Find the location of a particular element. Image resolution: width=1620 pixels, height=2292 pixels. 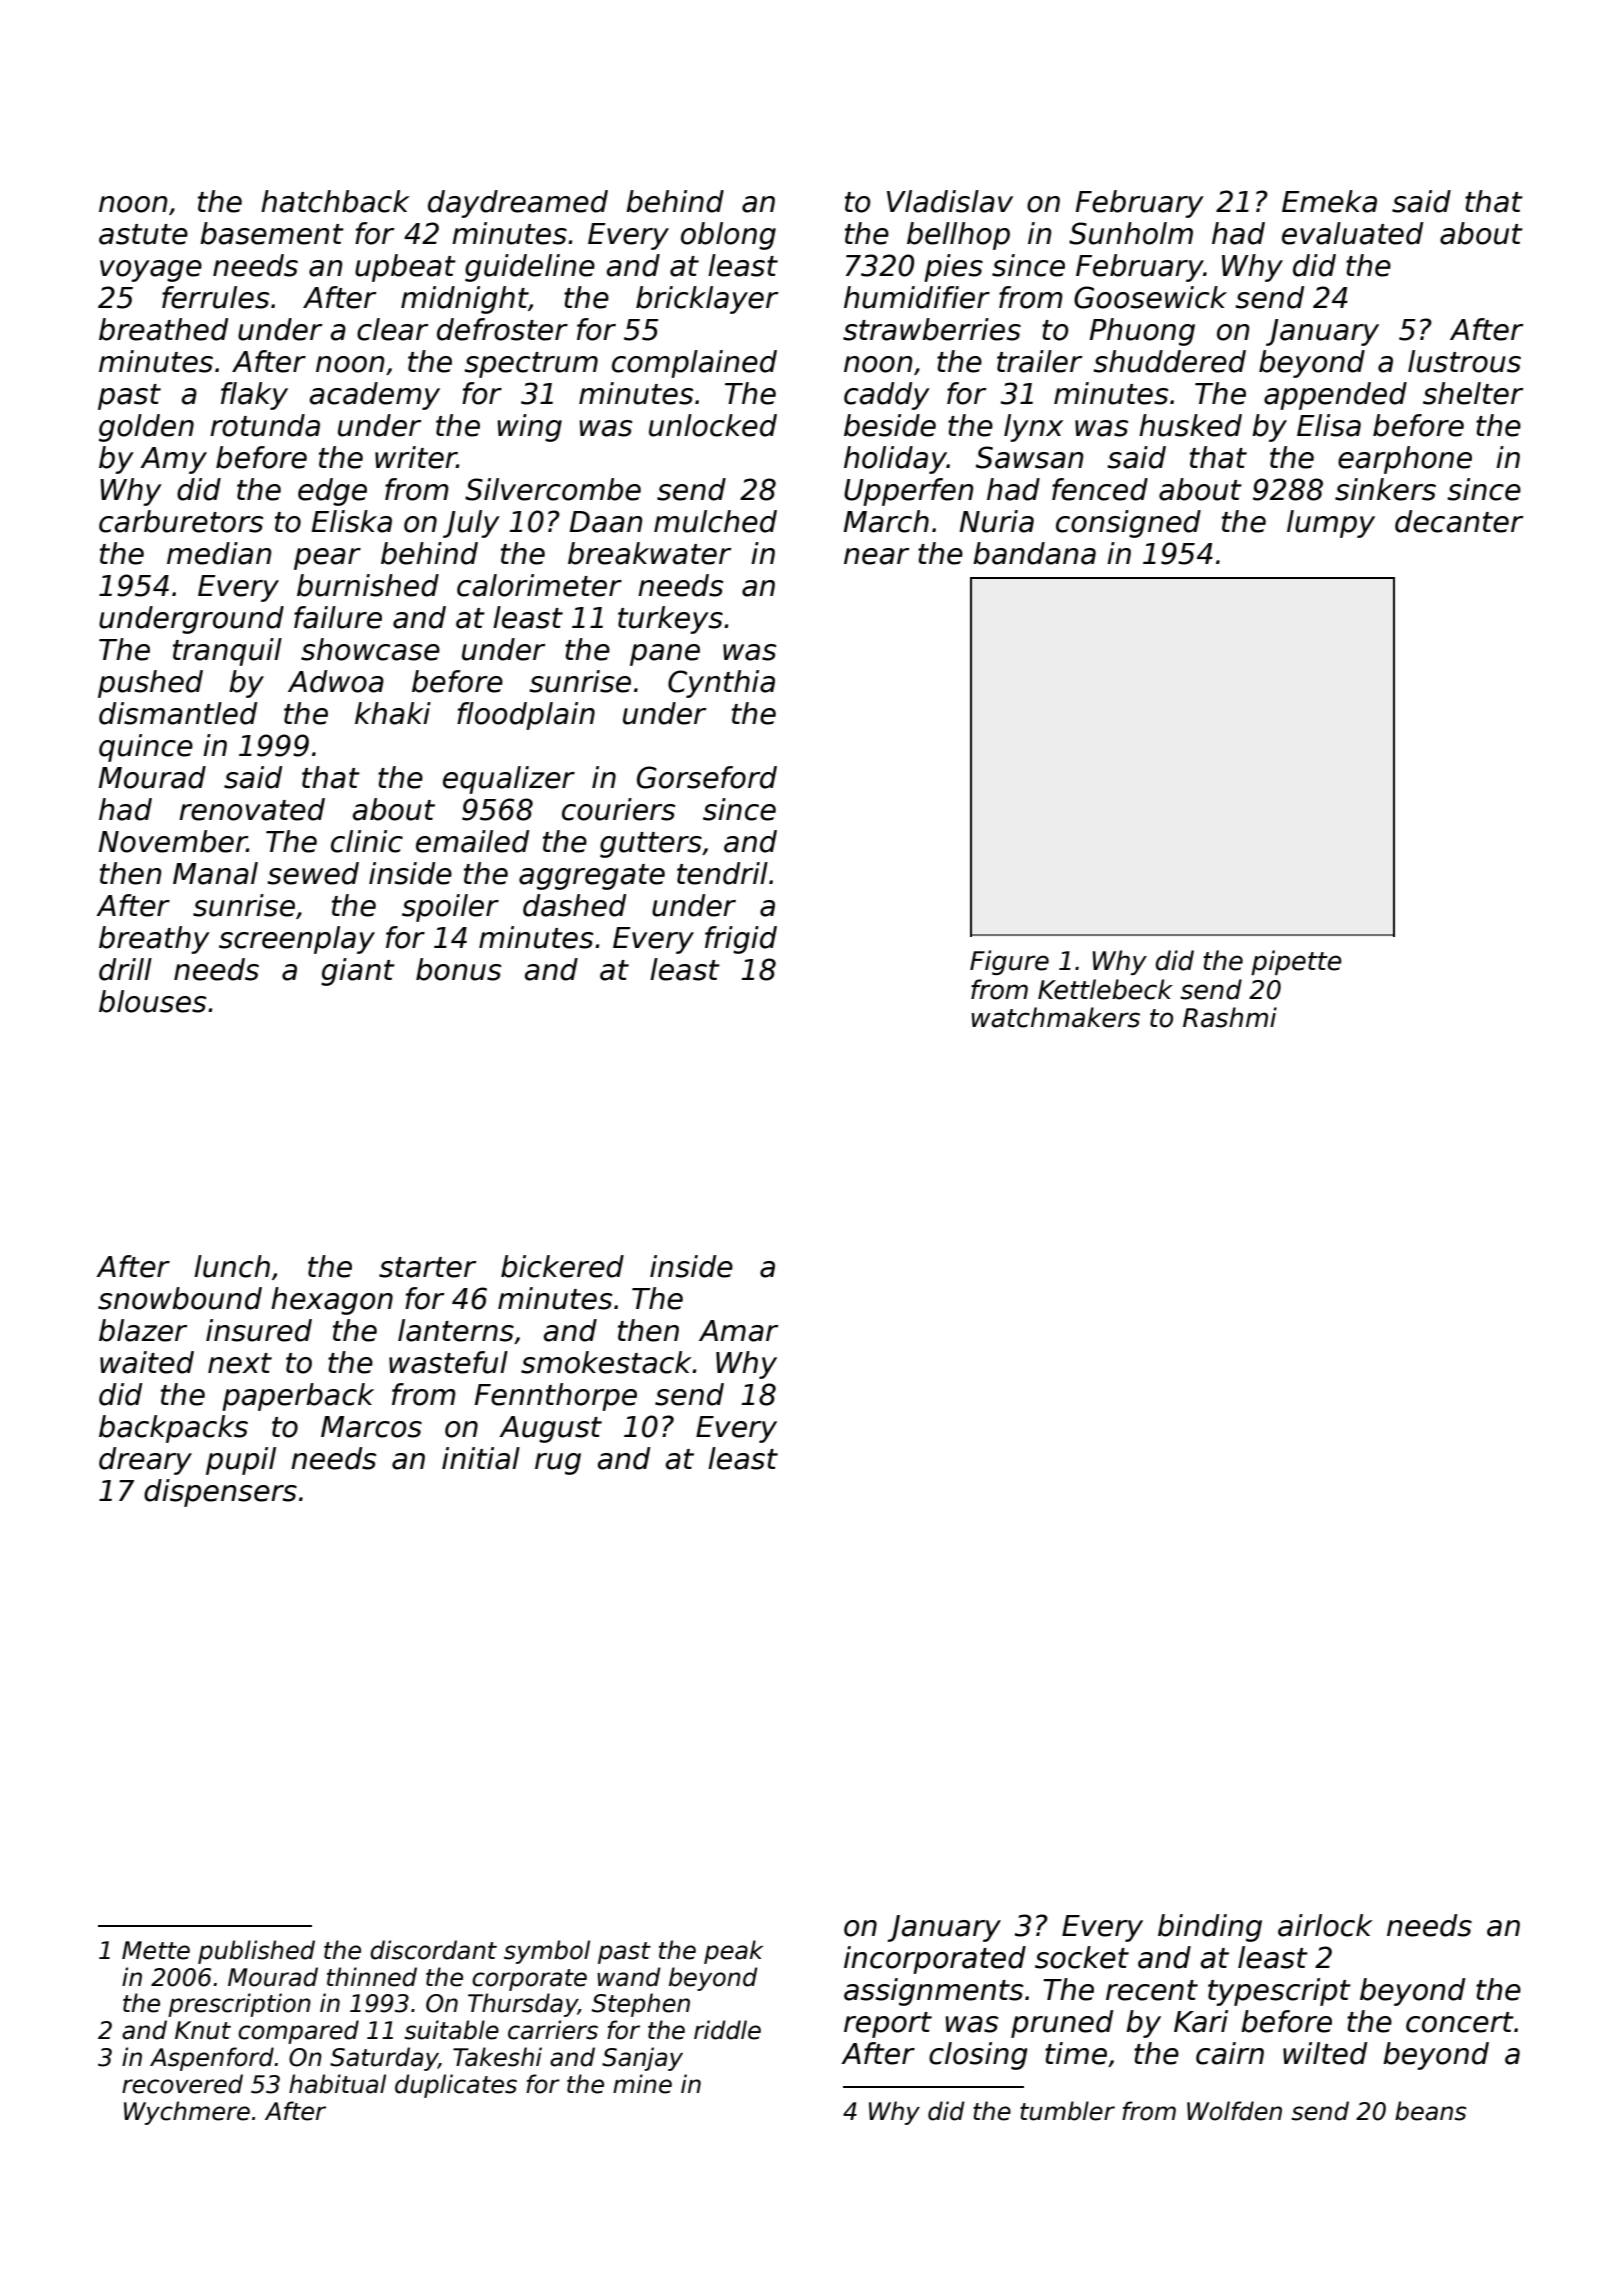

Amar is located at coordinates (738, 1331).
